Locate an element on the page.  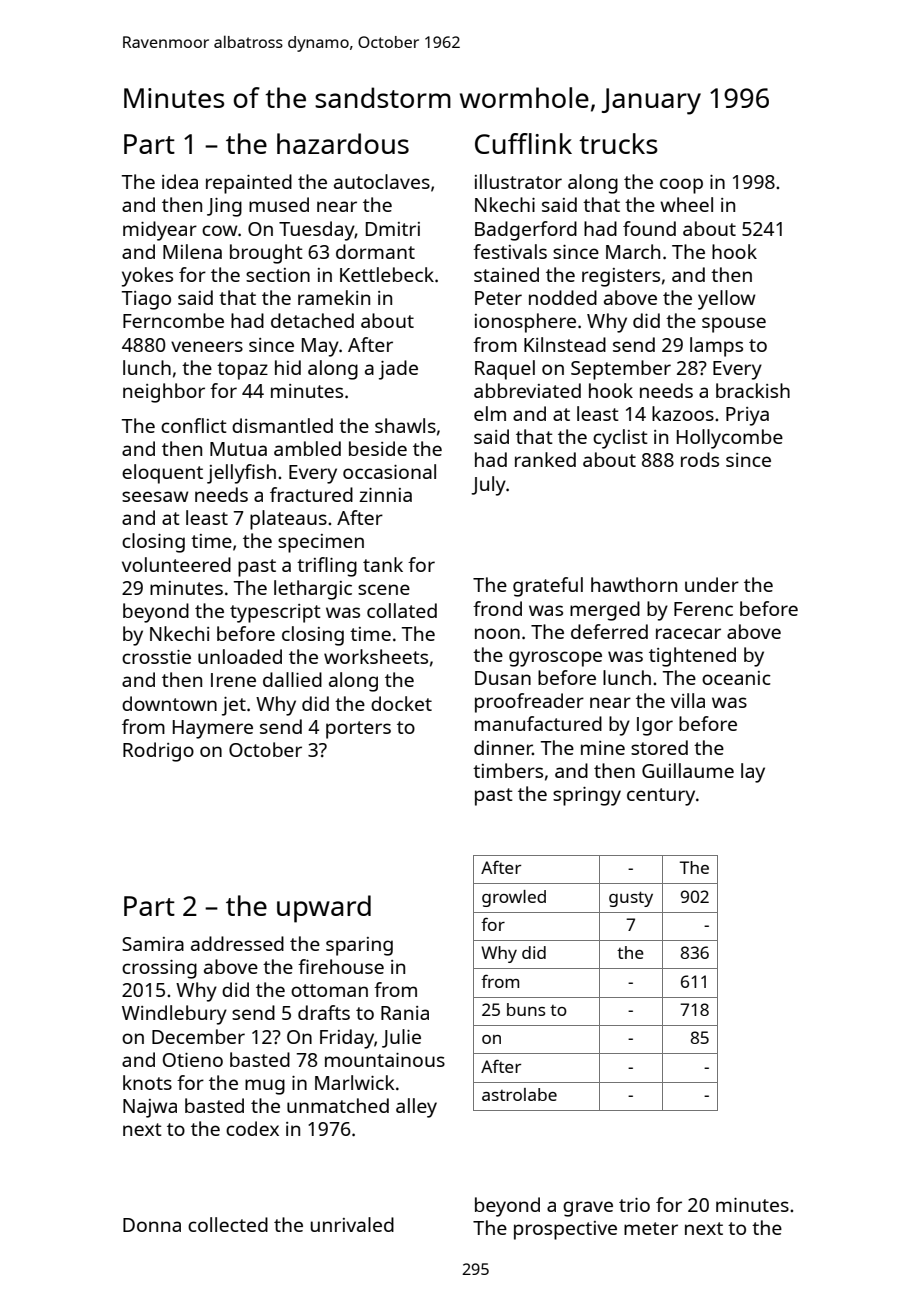
Guillaume is located at coordinates (688, 770).
